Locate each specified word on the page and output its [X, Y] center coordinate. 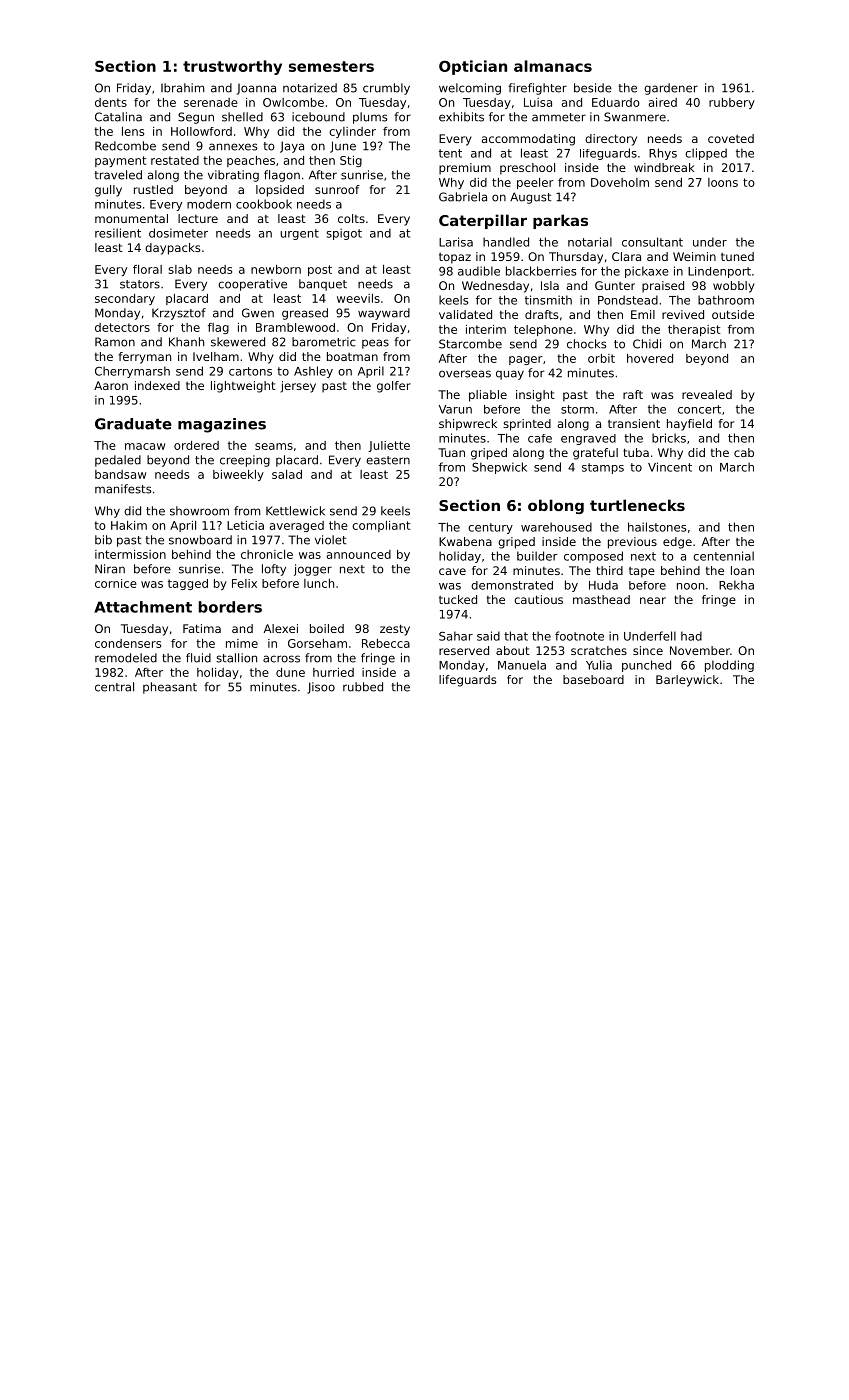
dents [111, 102]
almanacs [553, 66]
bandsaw [120, 474]
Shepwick [499, 468]
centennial [723, 556]
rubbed [363, 687]
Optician [473, 67]
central [114, 687]
